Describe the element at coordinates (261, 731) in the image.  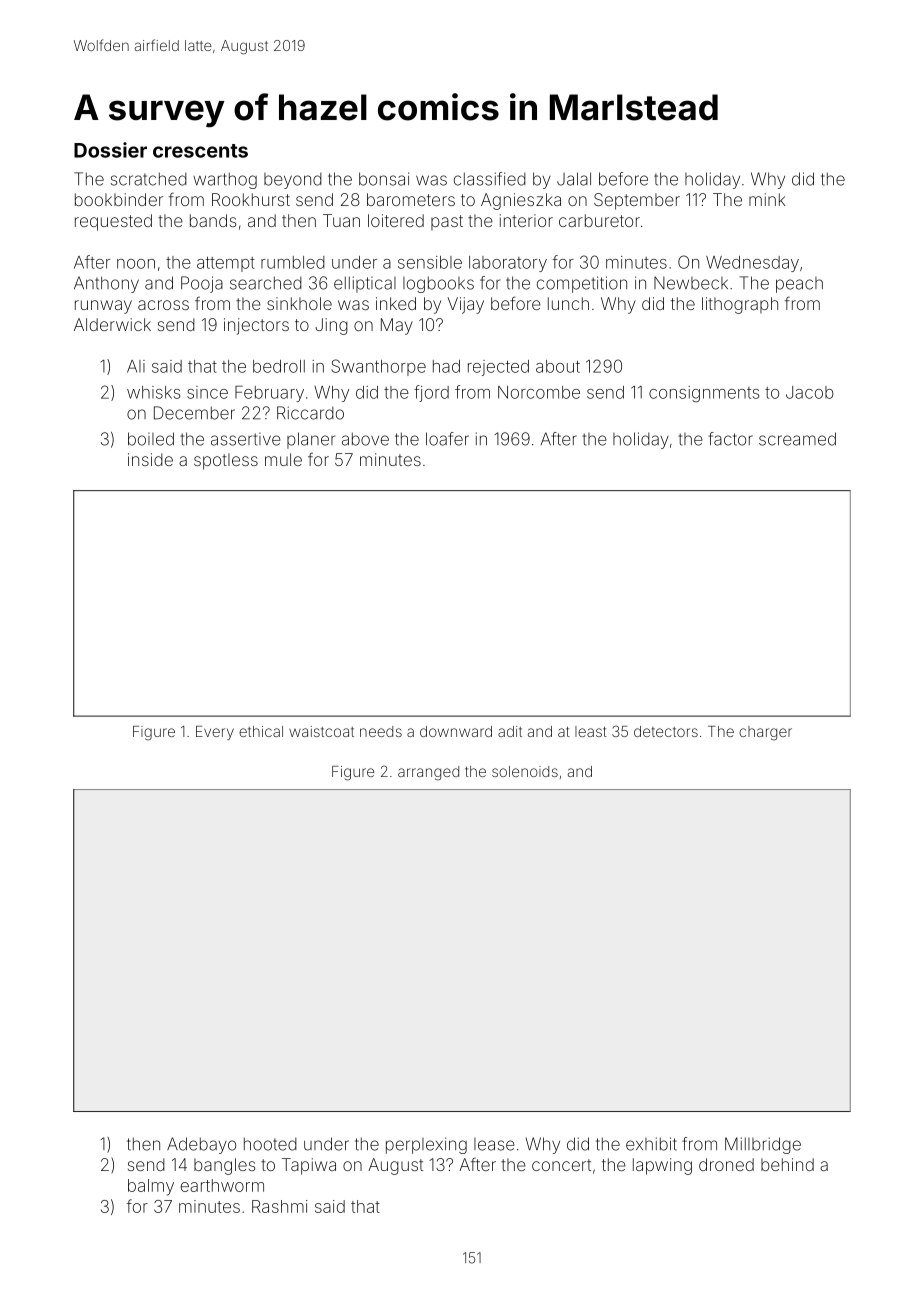
I see `ethical` at that location.
